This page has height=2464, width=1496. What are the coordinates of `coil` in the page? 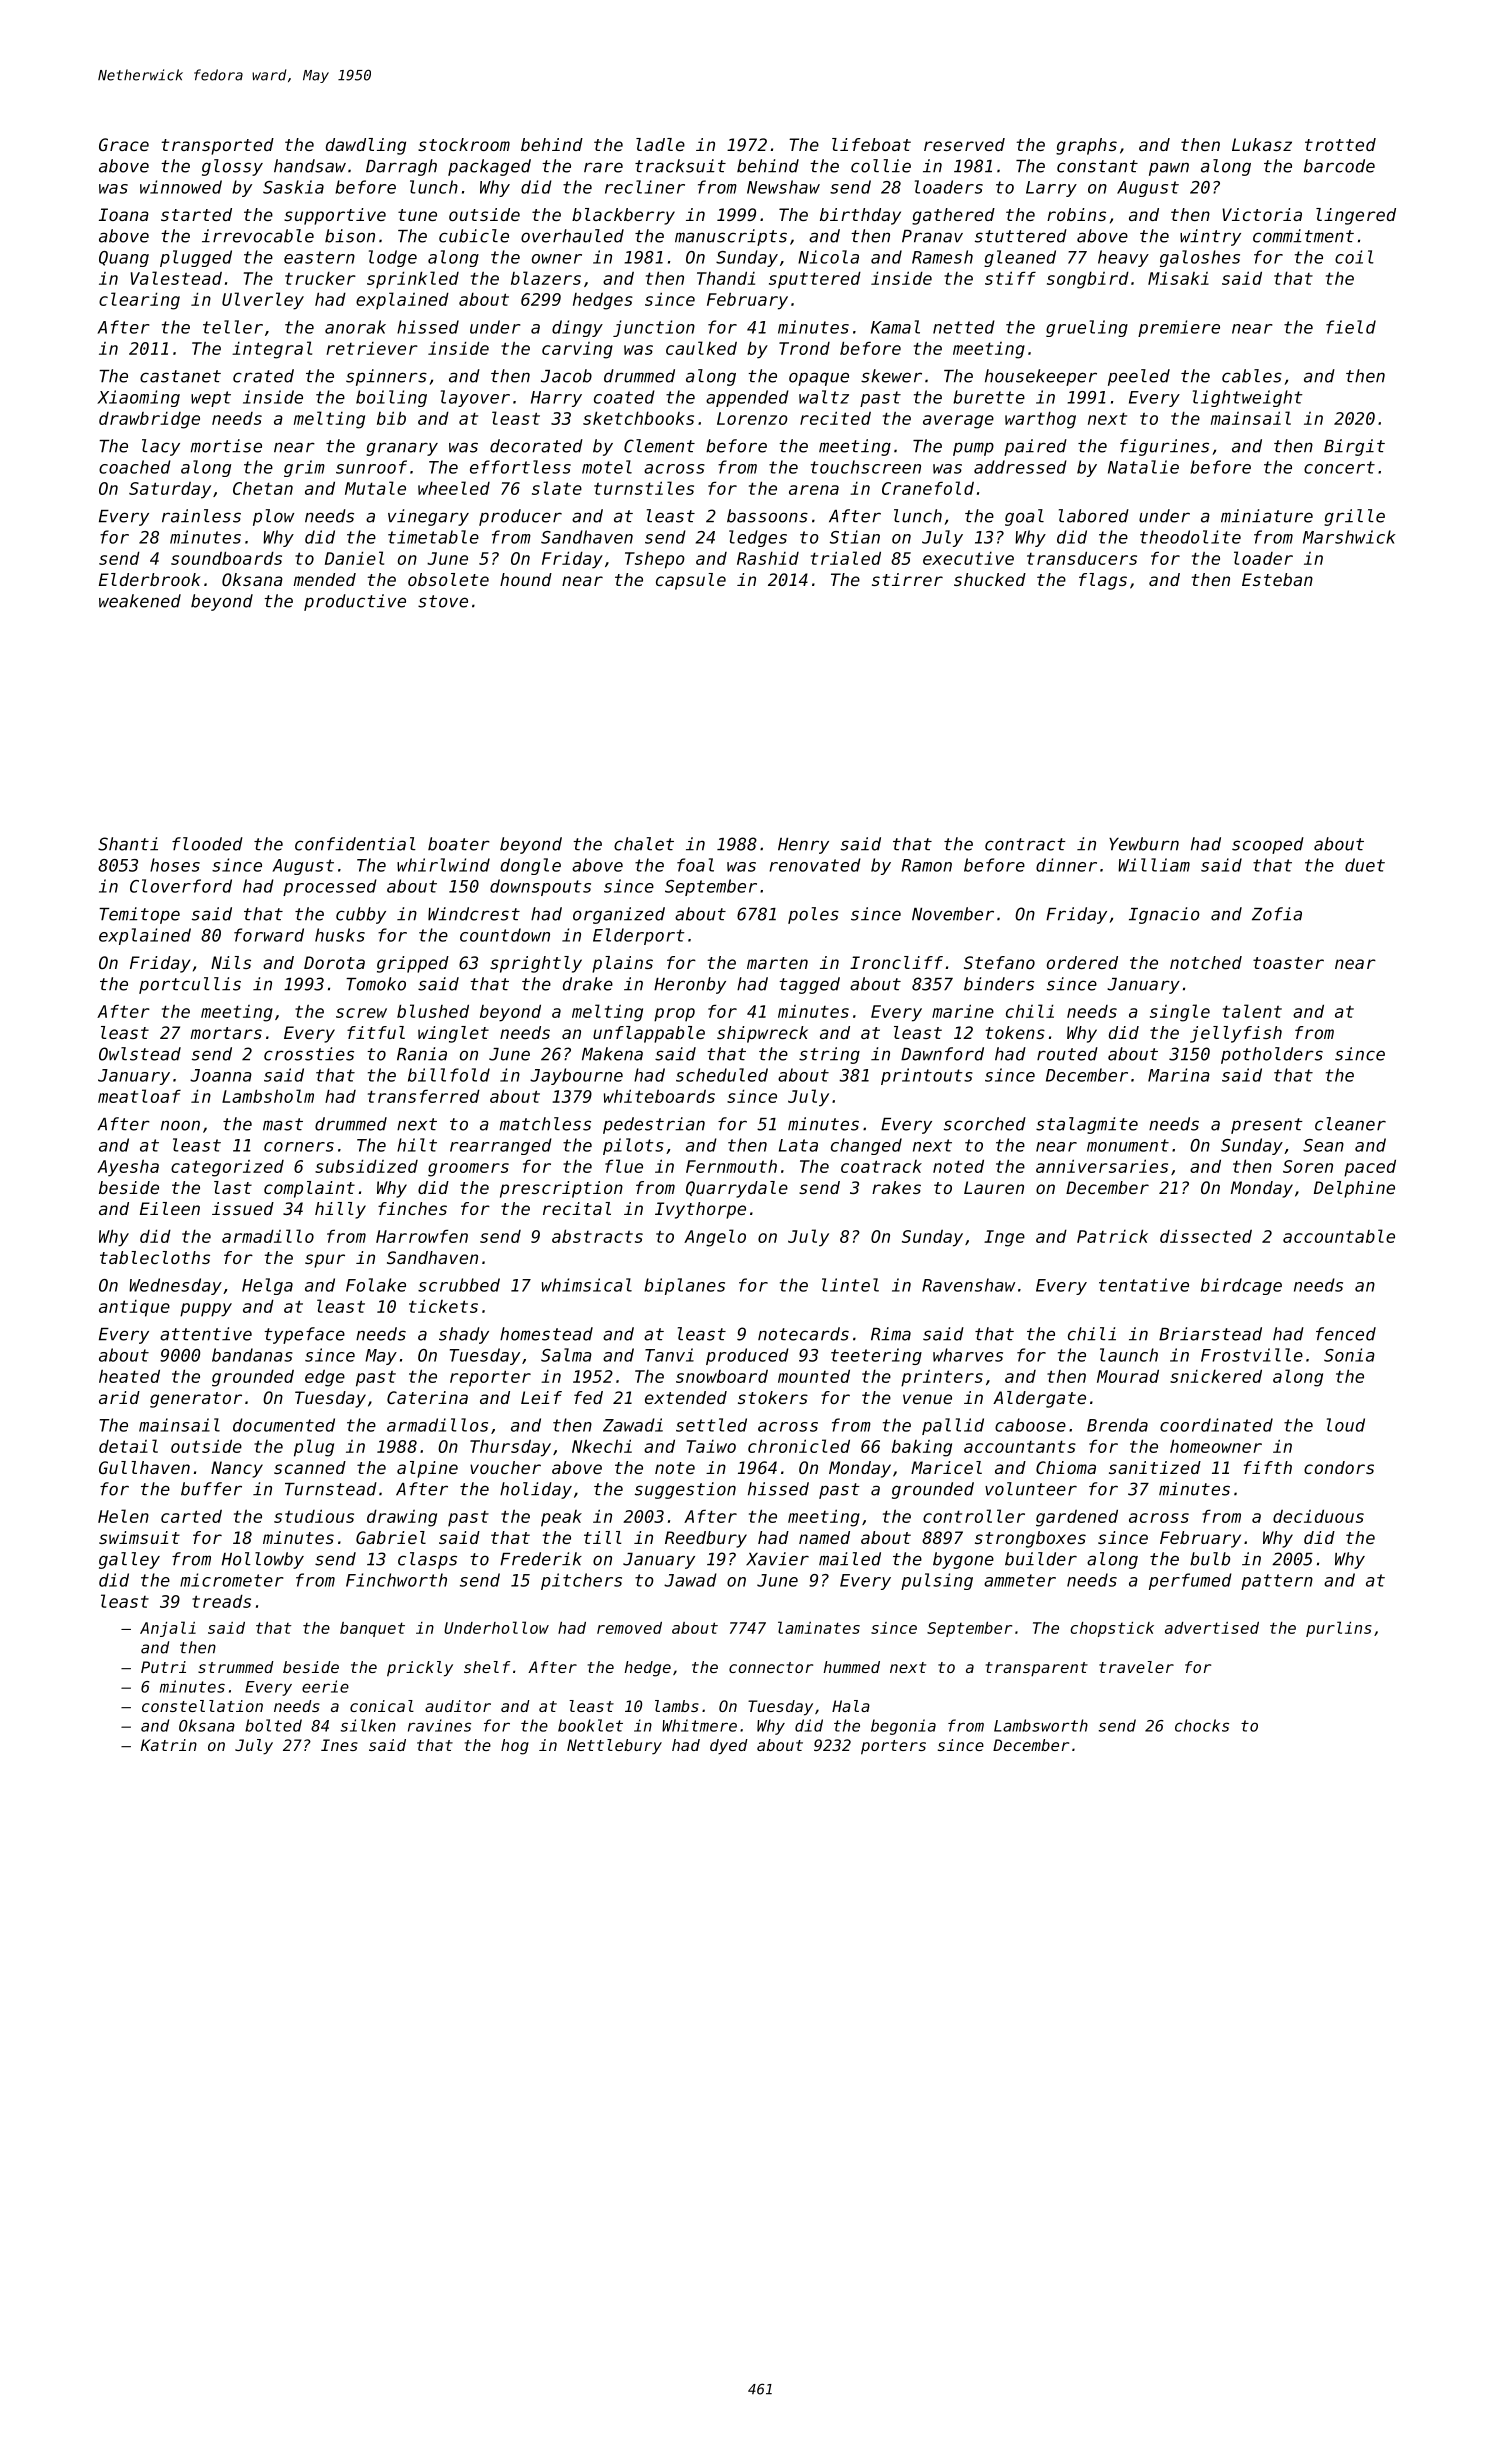 It's located at (1354, 257).
